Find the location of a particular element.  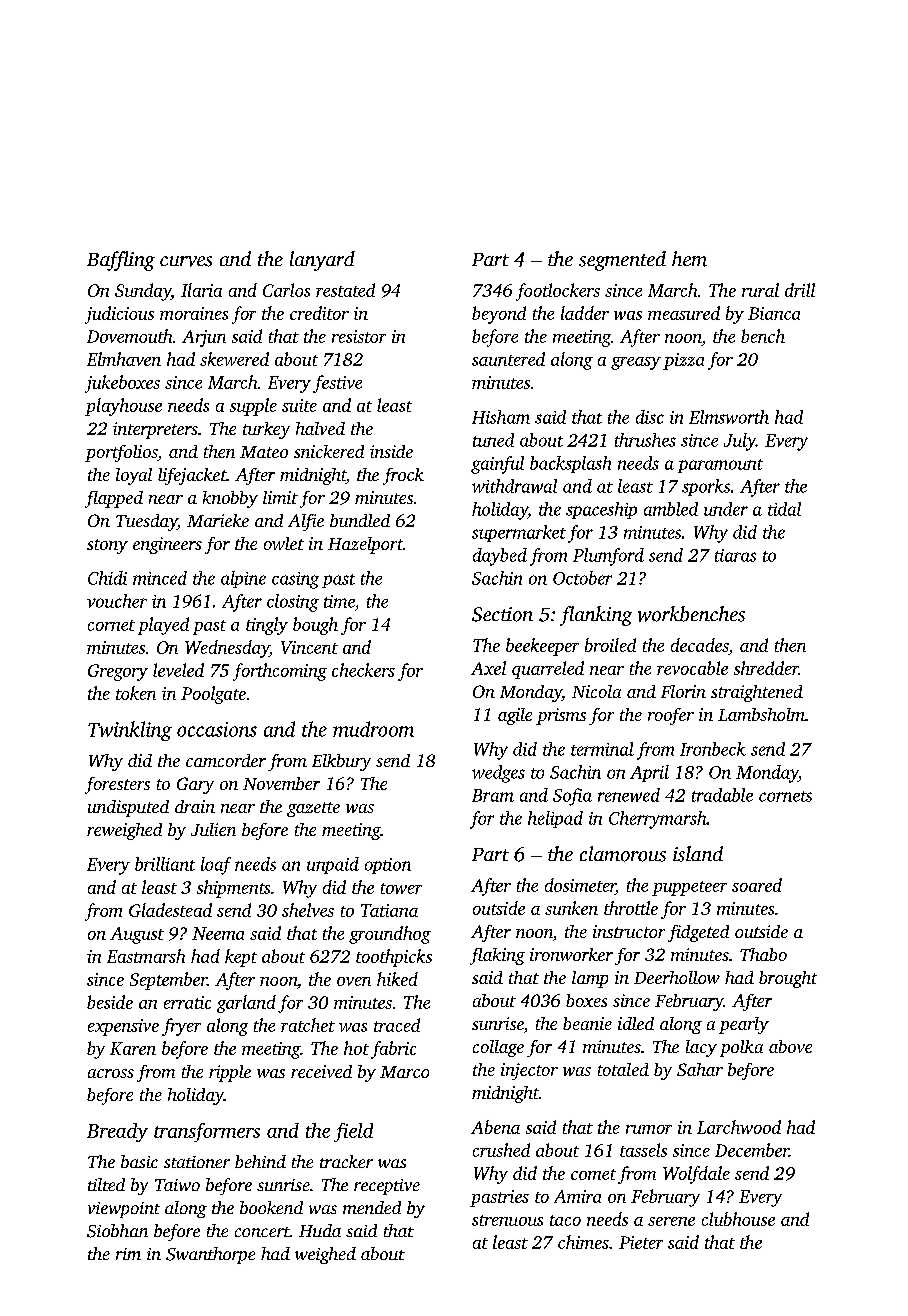

brought is located at coordinates (788, 979).
